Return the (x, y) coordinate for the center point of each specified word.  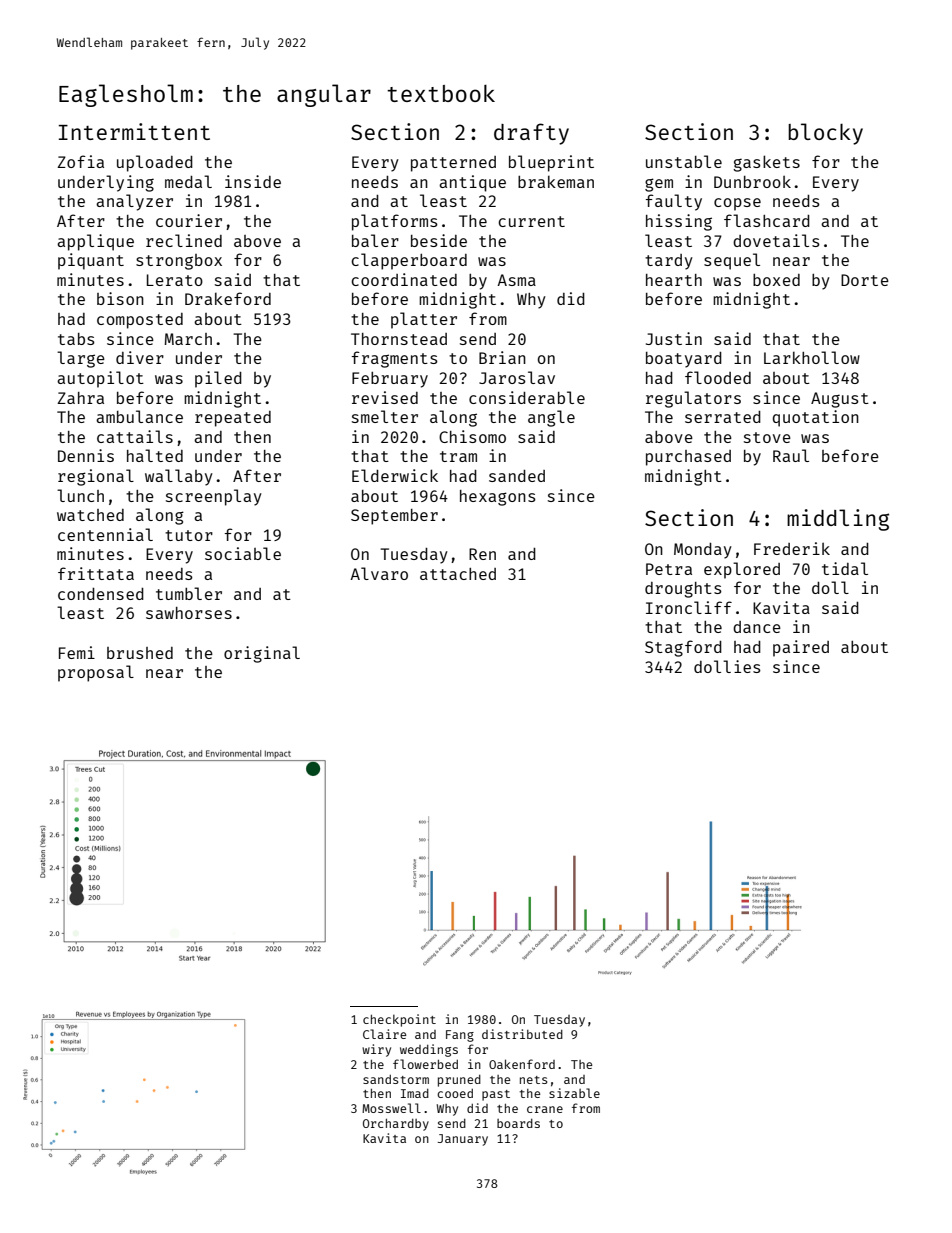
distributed (522, 1034)
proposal (96, 673)
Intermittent (134, 131)
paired (801, 648)
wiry (376, 1050)
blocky (825, 134)
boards (518, 1123)
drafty (531, 134)
